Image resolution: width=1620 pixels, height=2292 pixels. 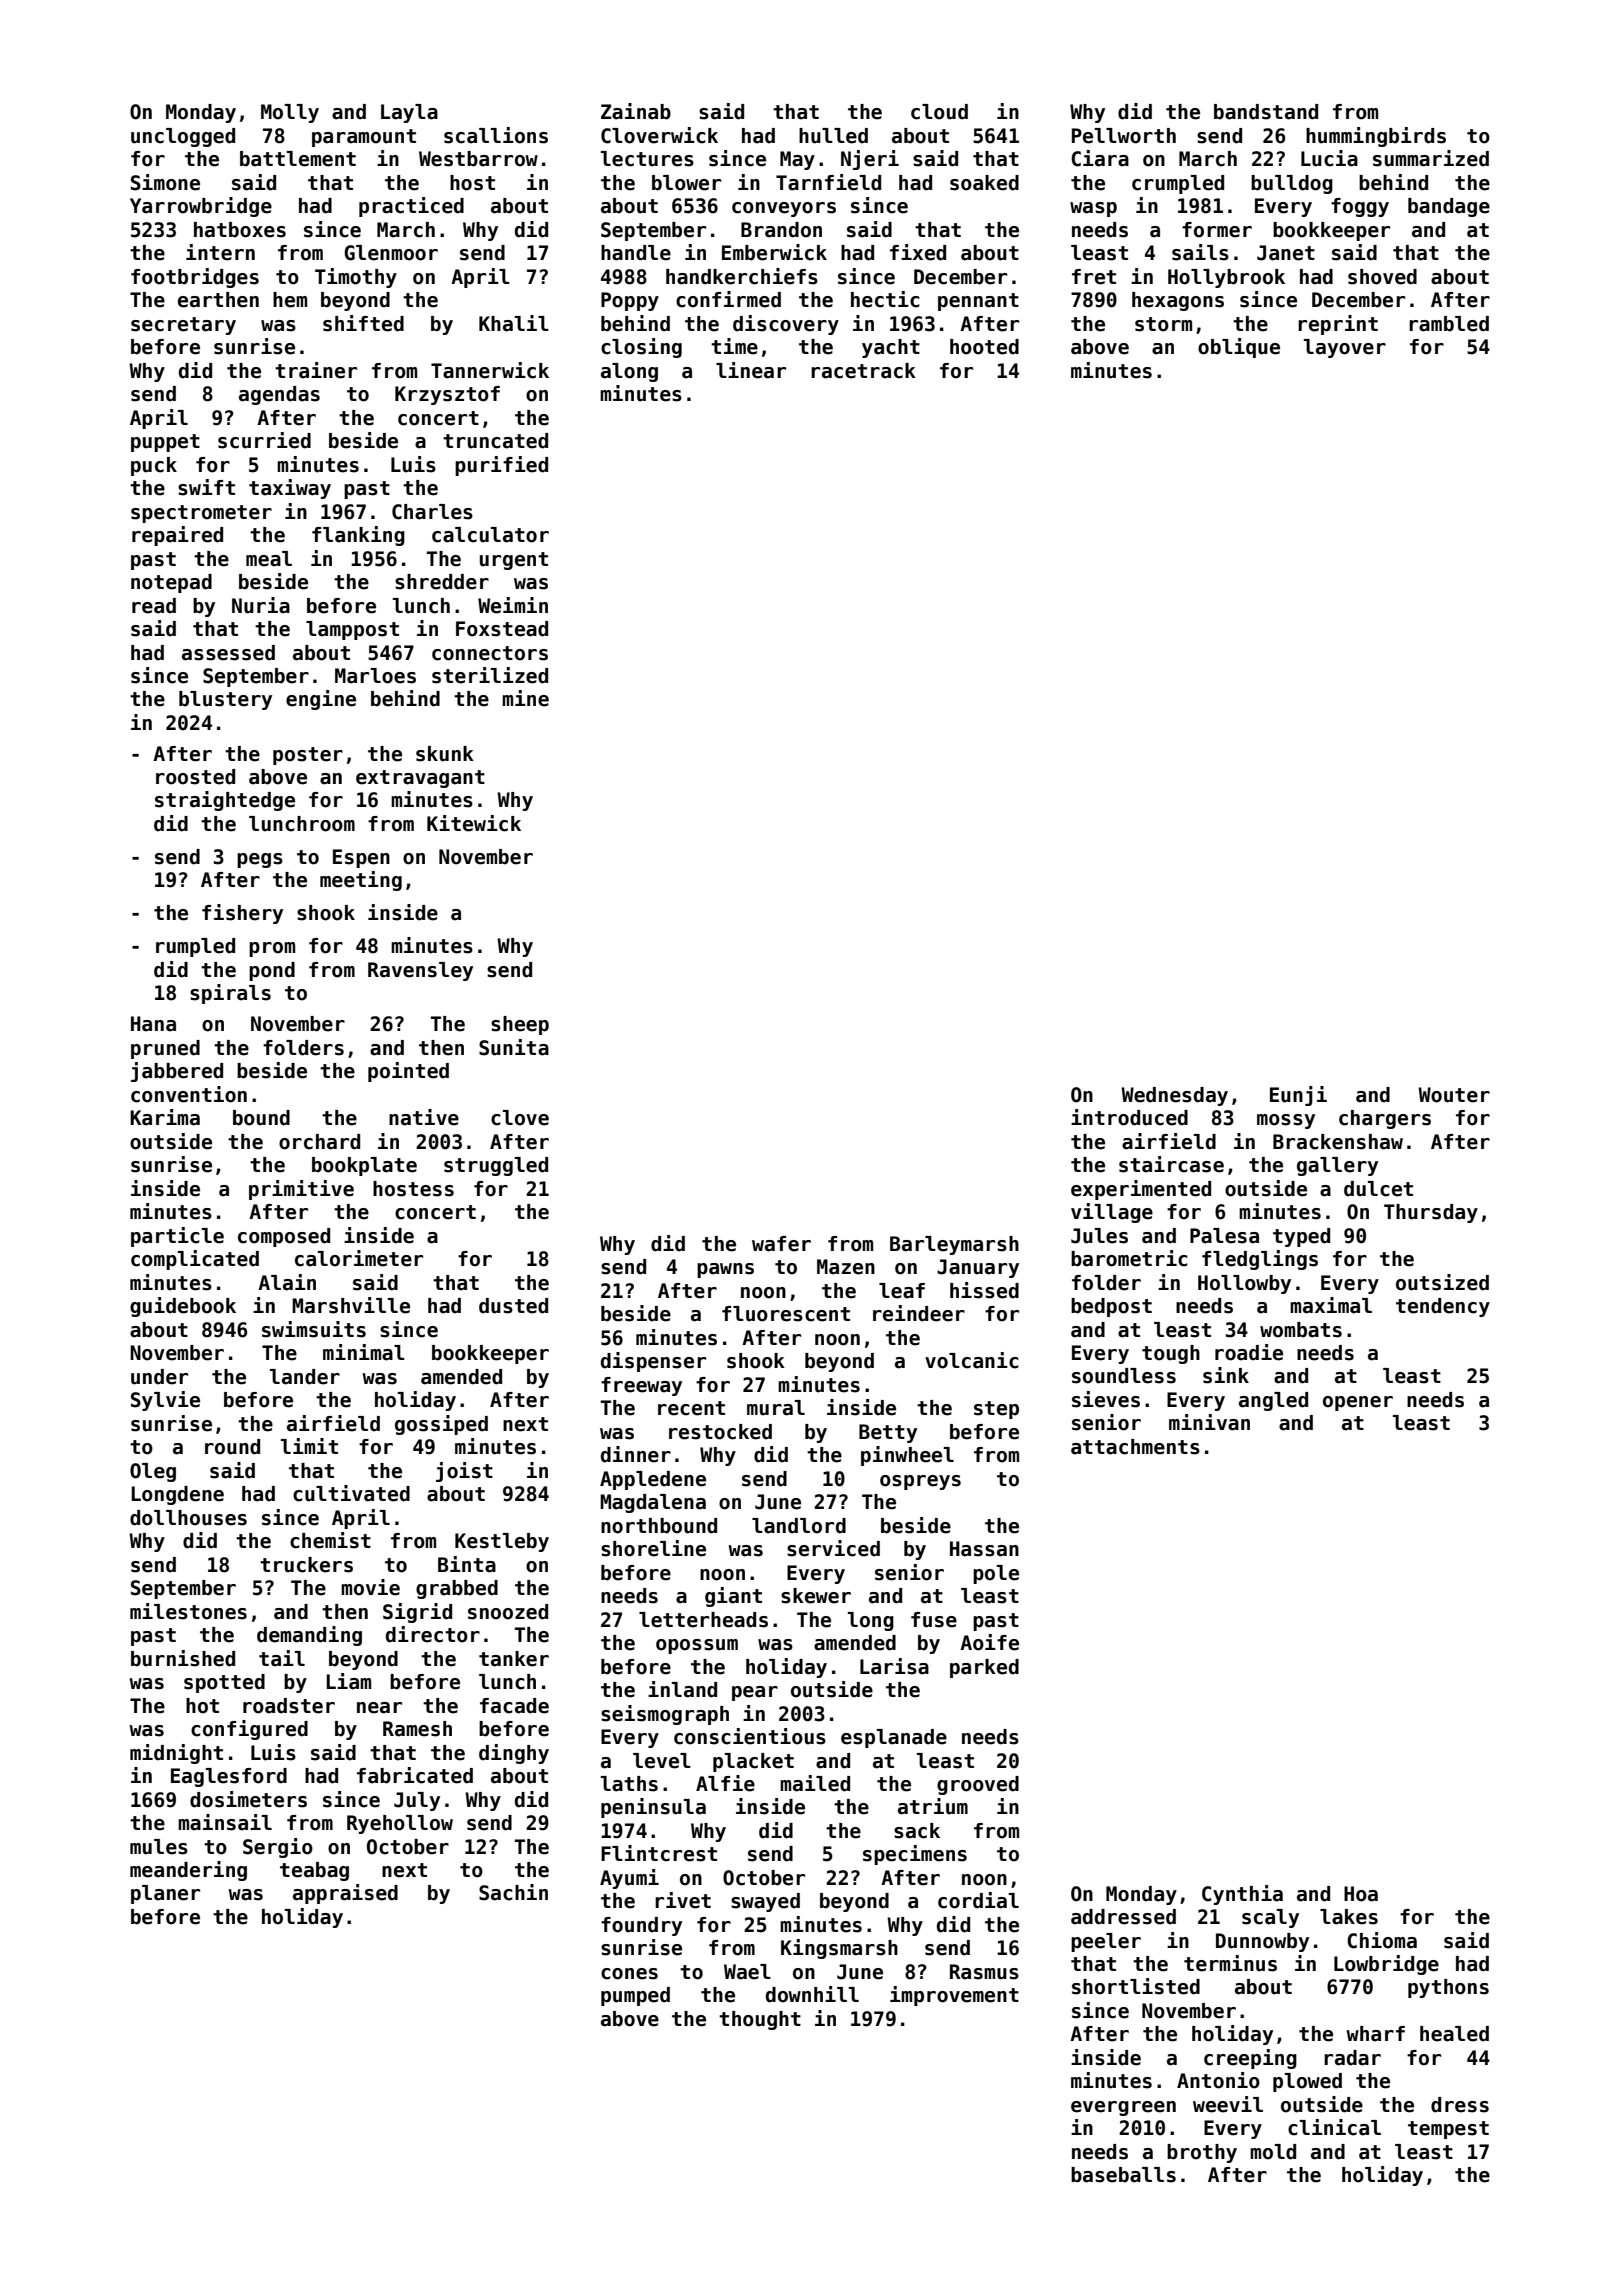 I want to click on Wednesday, so click(x=1174, y=1096).
